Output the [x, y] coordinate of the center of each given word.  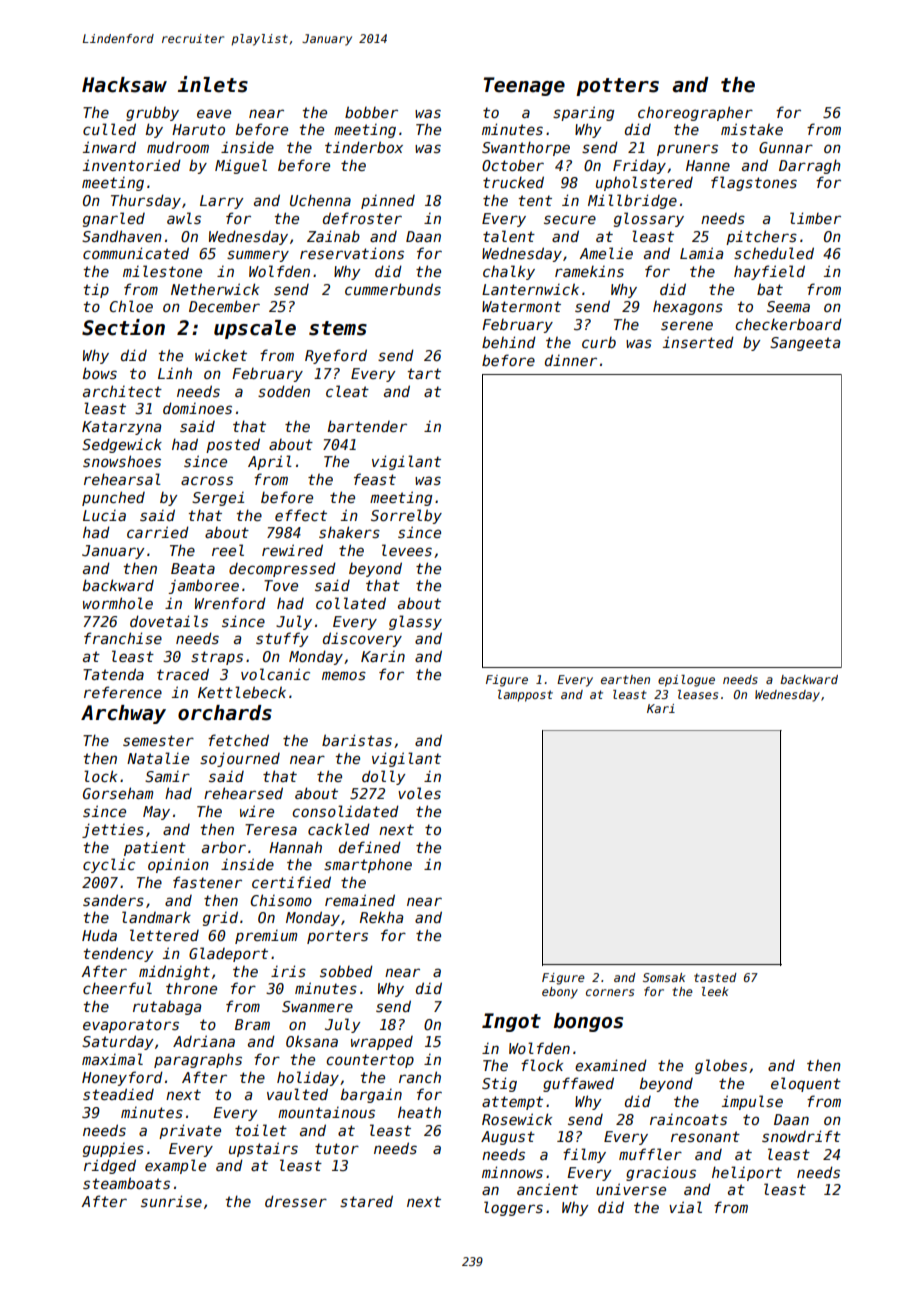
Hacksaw [124, 85]
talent [509, 236]
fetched [238, 740]
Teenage [524, 86]
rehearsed [243, 793]
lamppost [525, 696]
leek [715, 991]
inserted [698, 342]
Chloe [131, 306]
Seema [788, 306]
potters [617, 87]
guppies [113, 1150]
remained [360, 900]
